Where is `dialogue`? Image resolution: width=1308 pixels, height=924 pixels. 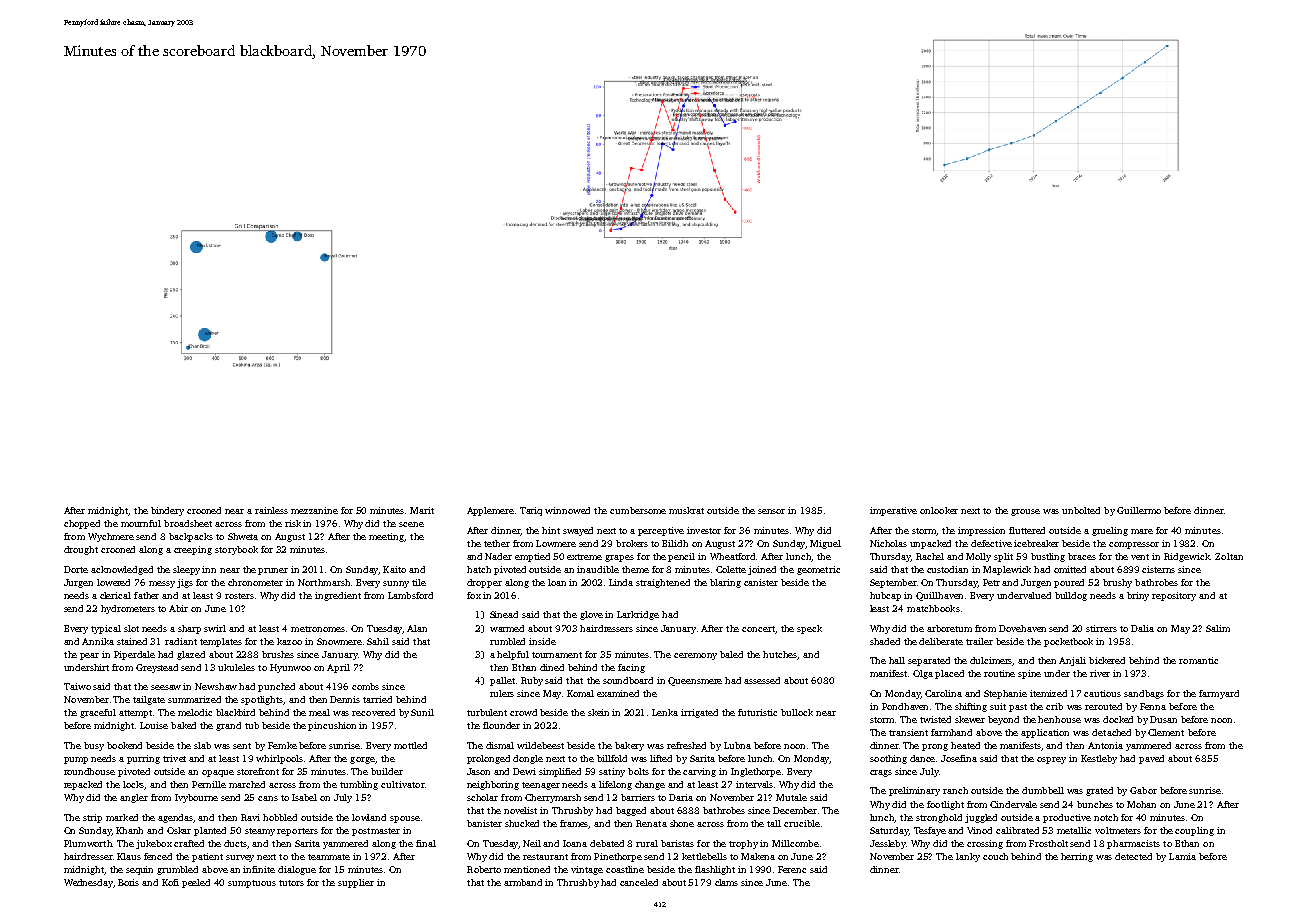 dialogue is located at coordinates (297, 870).
